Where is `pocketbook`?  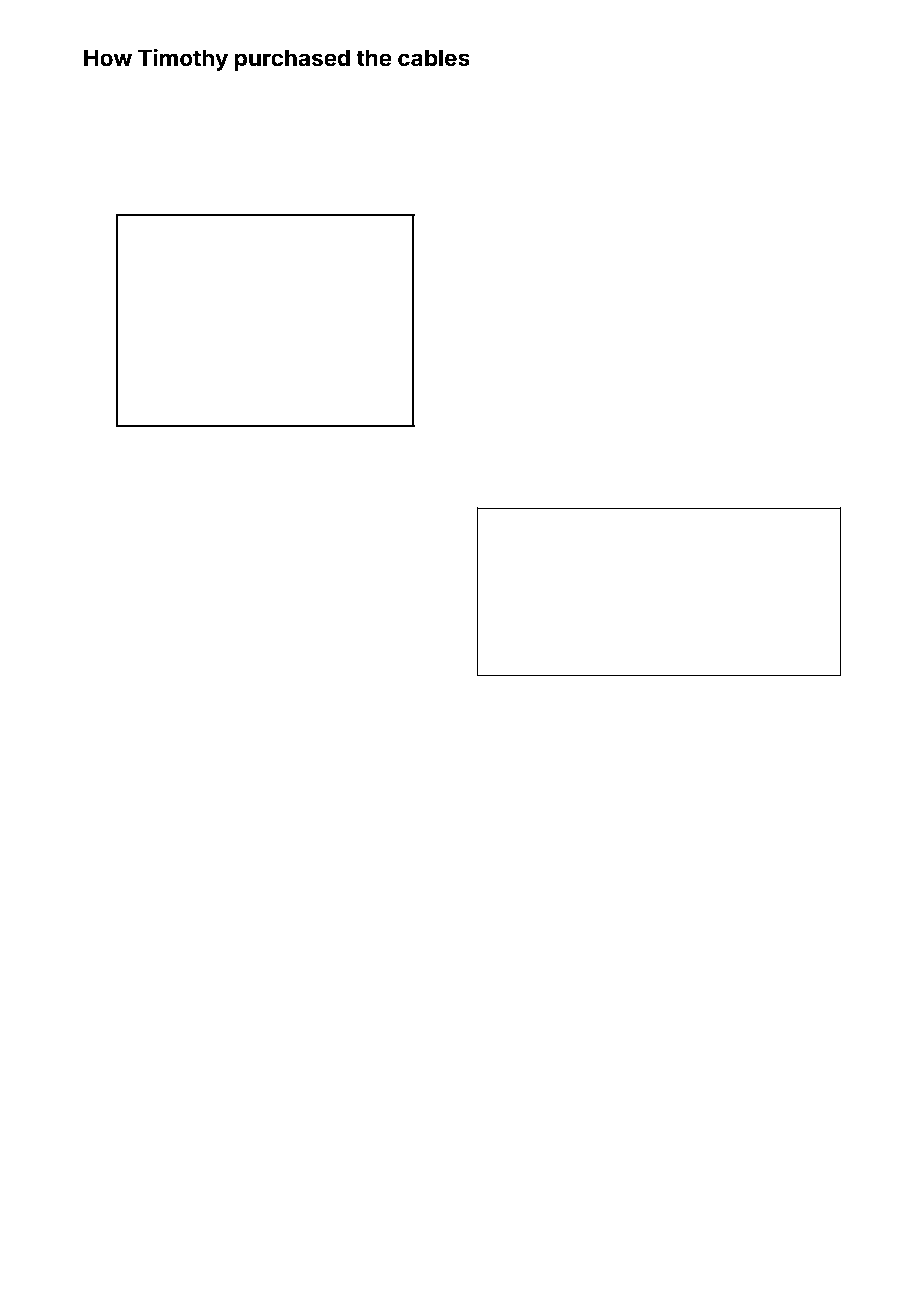
pocketbook is located at coordinates (149, 726).
